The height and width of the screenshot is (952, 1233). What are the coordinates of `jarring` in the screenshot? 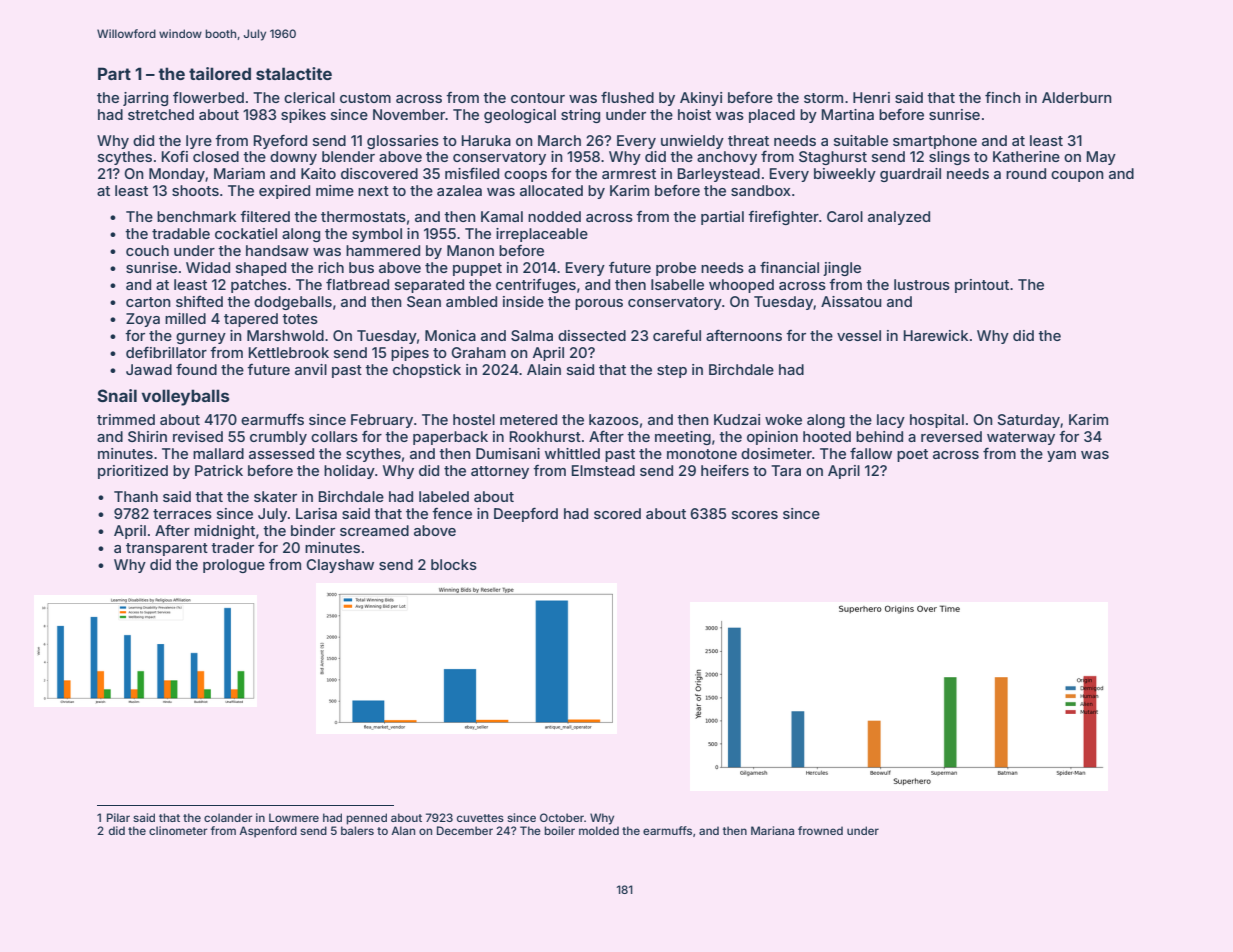 It's located at (145, 99).
